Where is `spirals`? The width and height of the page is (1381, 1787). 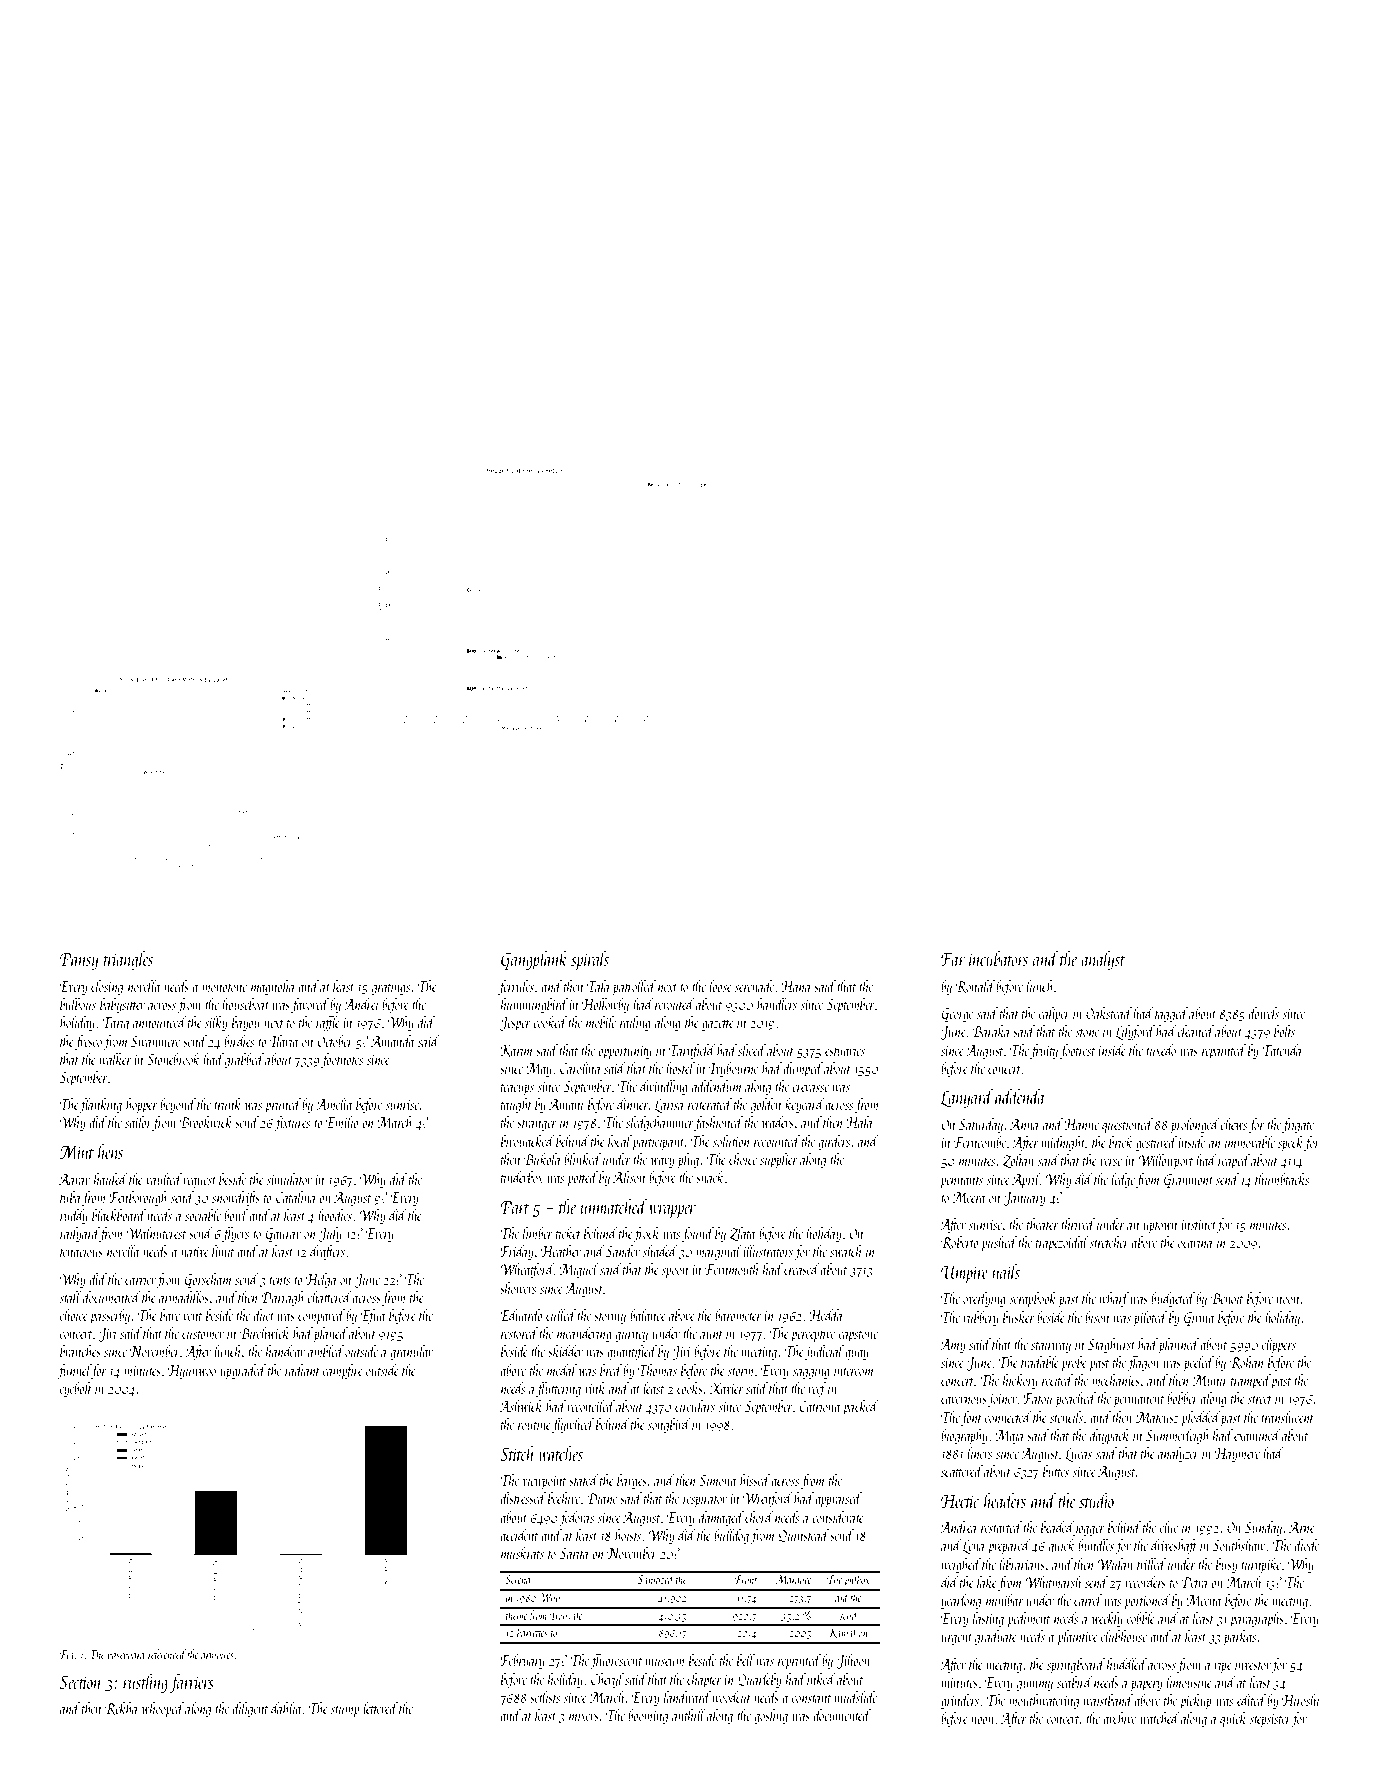 spirals is located at coordinates (590, 960).
